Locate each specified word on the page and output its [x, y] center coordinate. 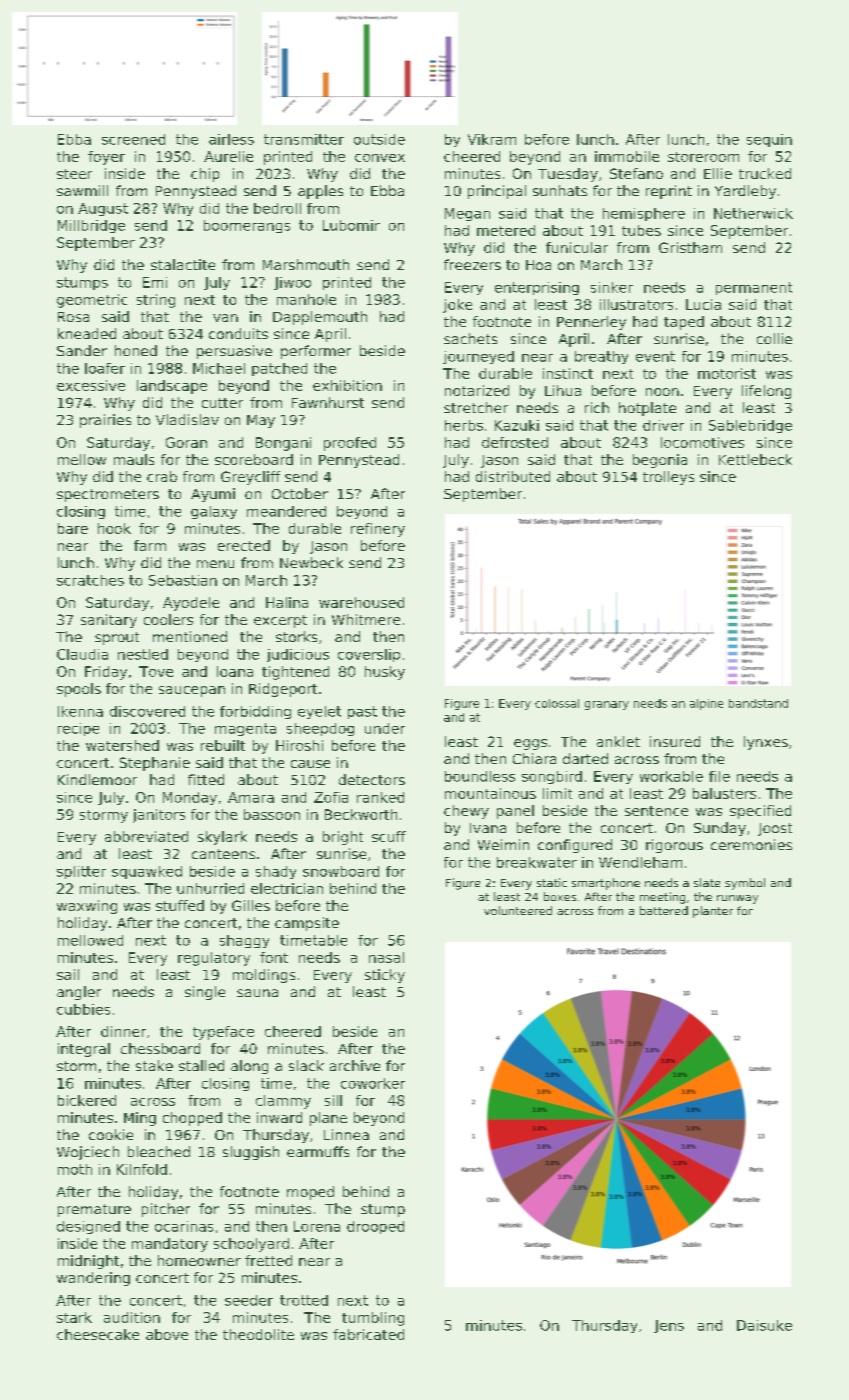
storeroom [703, 157]
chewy [466, 812]
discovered [147, 711]
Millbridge [91, 226]
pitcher [166, 1210]
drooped [375, 1227]
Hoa [538, 265]
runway [737, 899]
